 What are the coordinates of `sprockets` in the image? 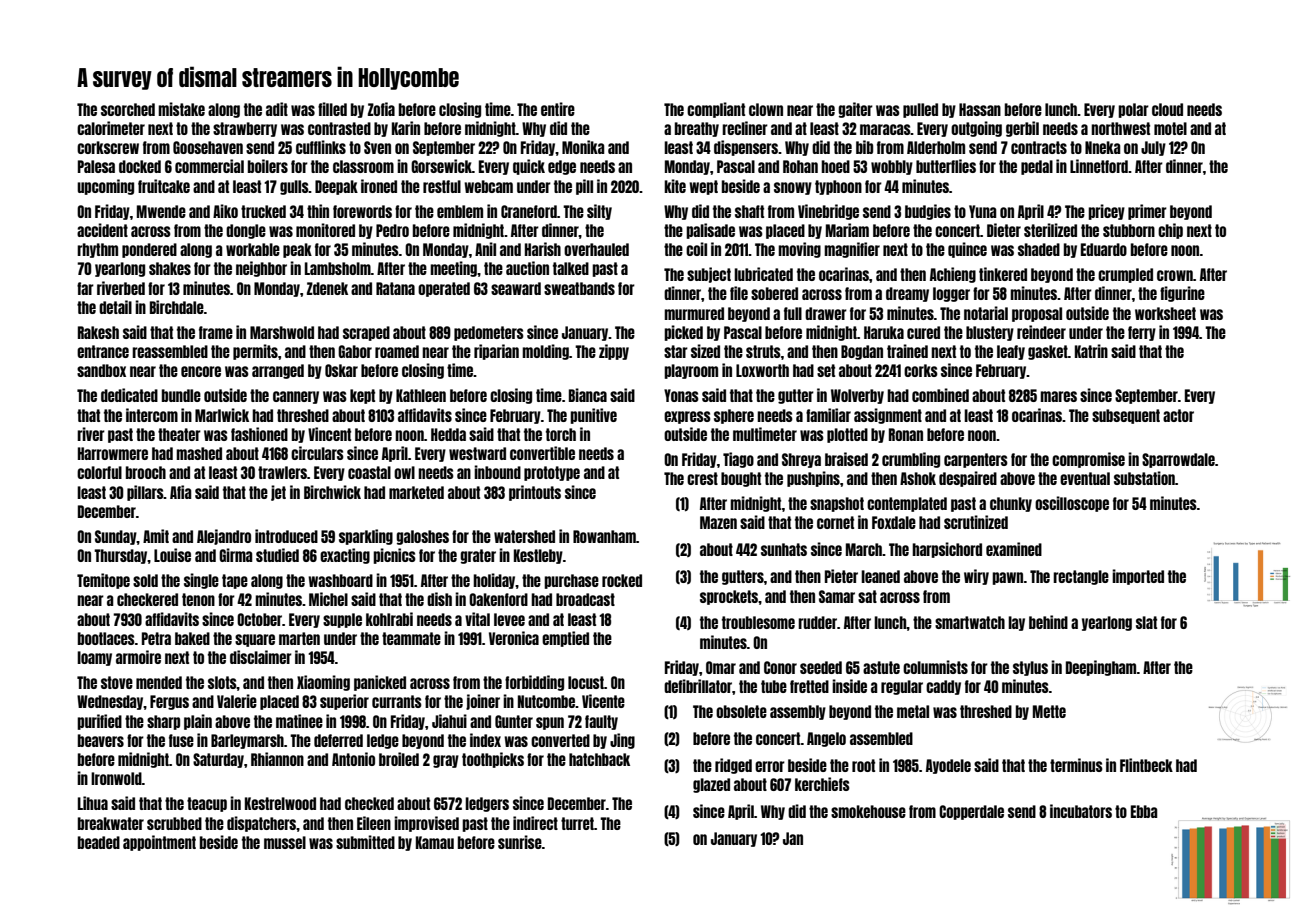 It's located at (729, 597).
